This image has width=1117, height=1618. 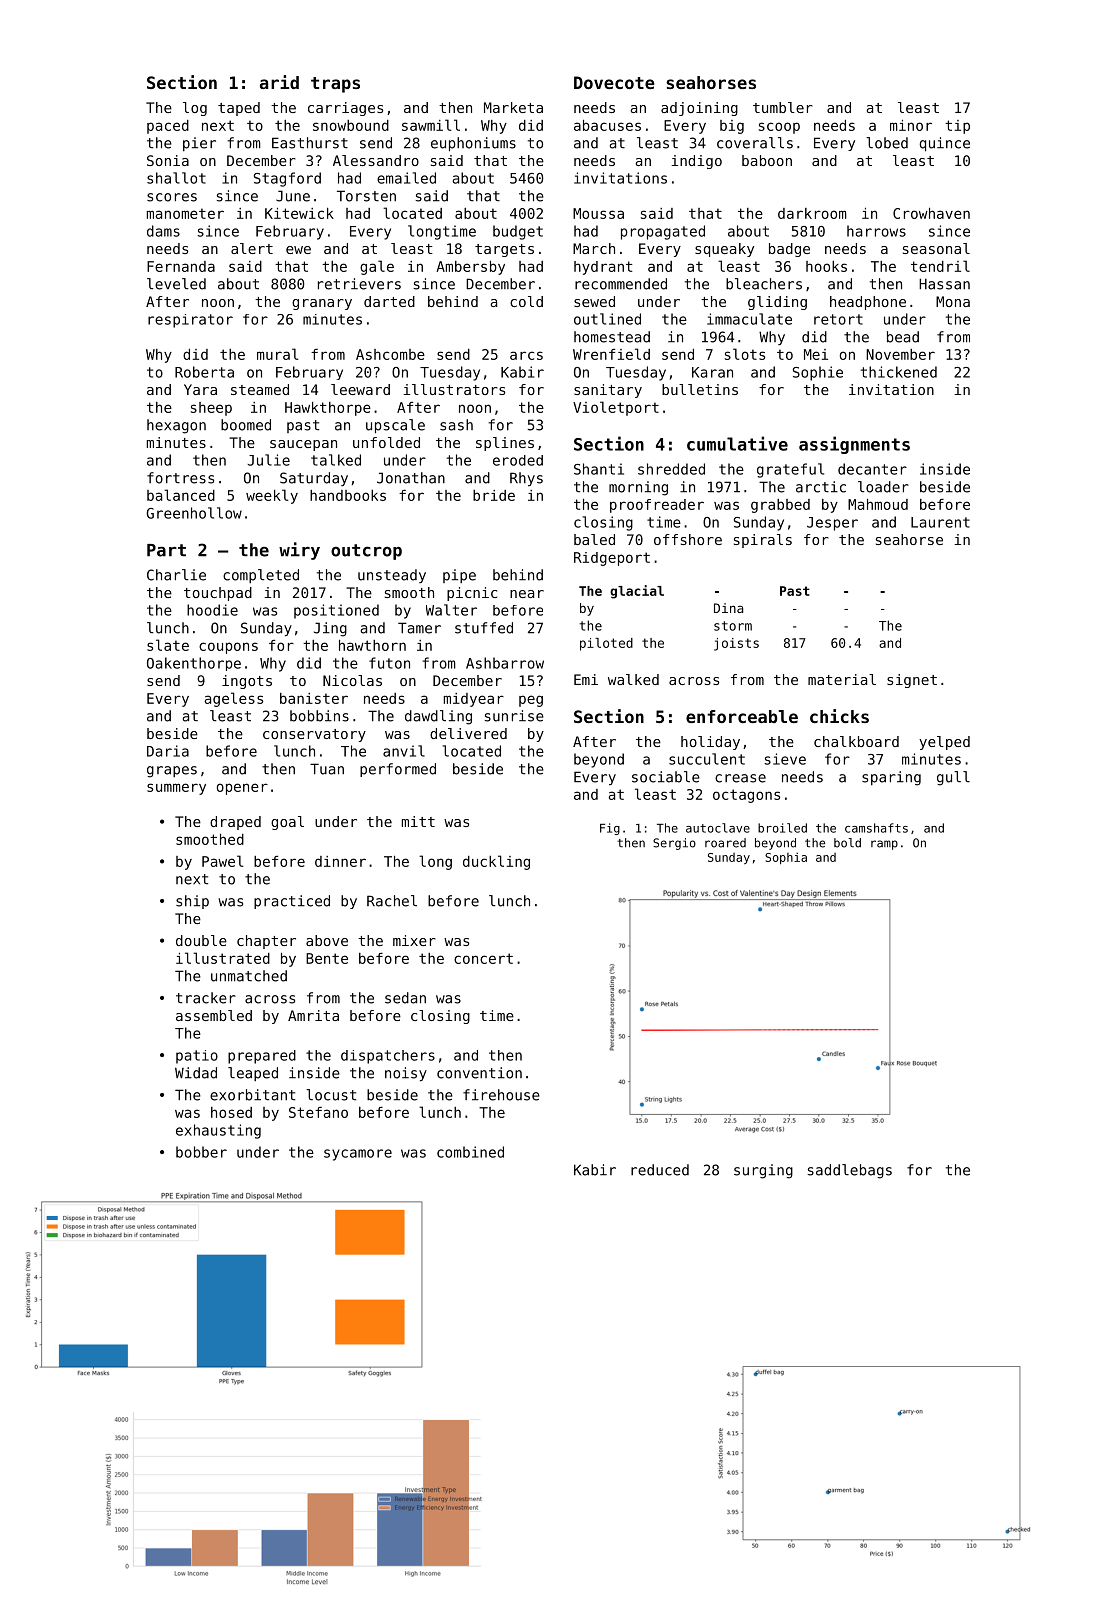 I want to click on arcs, so click(x=526, y=355).
